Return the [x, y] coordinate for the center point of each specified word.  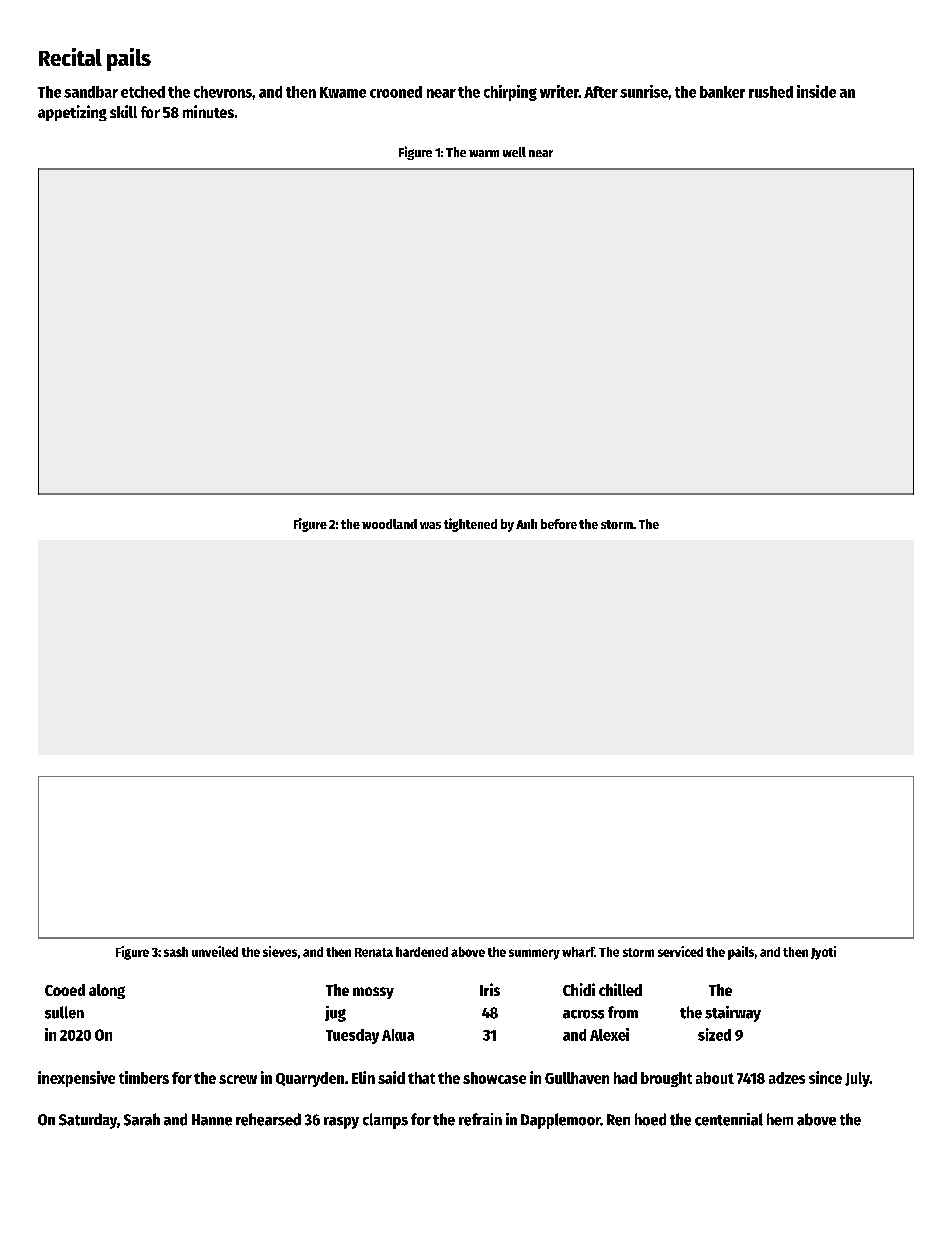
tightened [470, 525]
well [514, 152]
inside [816, 91]
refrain [480, 1119]
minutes [208, 111]
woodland [389, 524]
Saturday [88, 1121]
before [559, 524]
